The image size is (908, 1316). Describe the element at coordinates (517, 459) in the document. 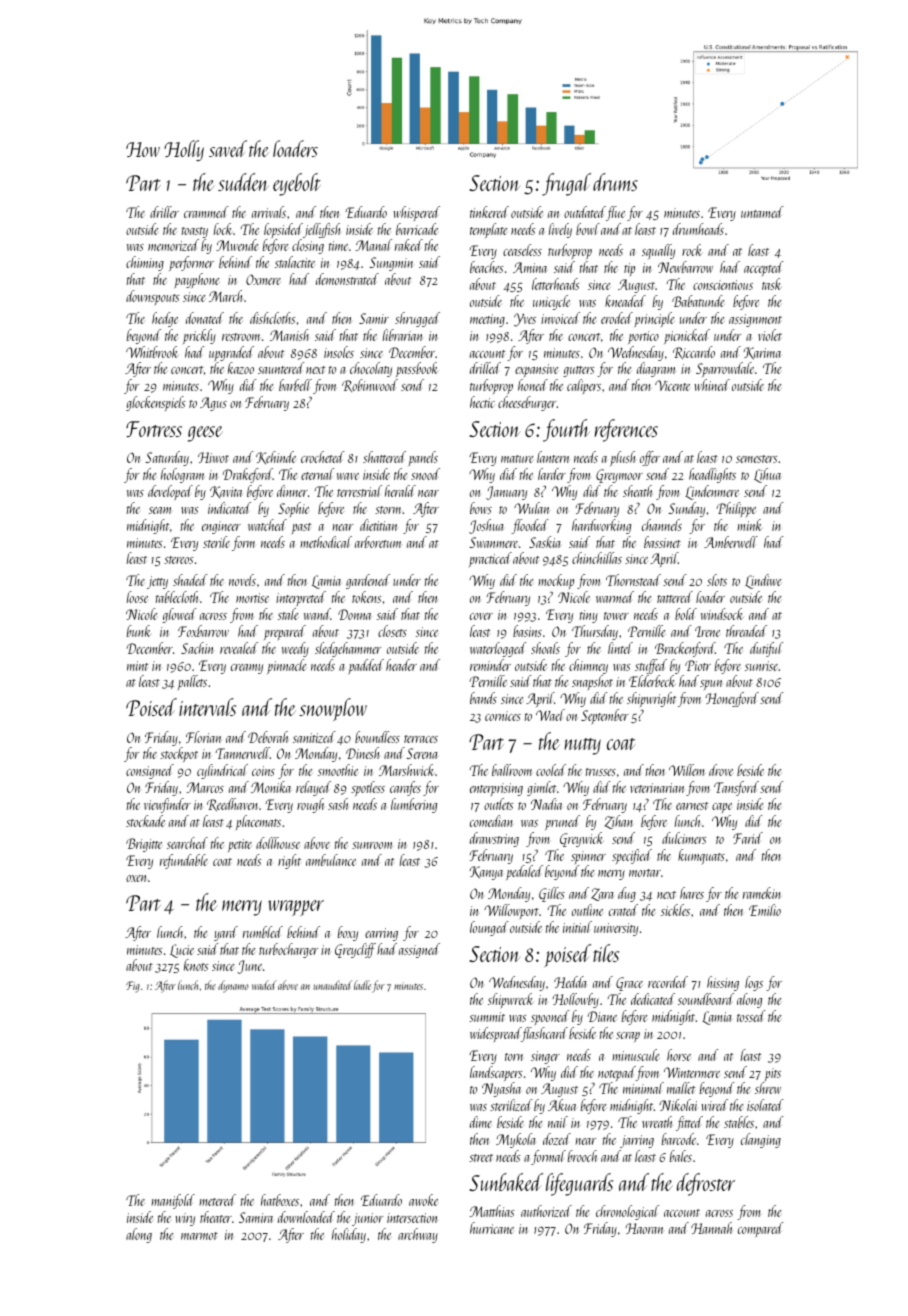

I see `mature` at that location.
